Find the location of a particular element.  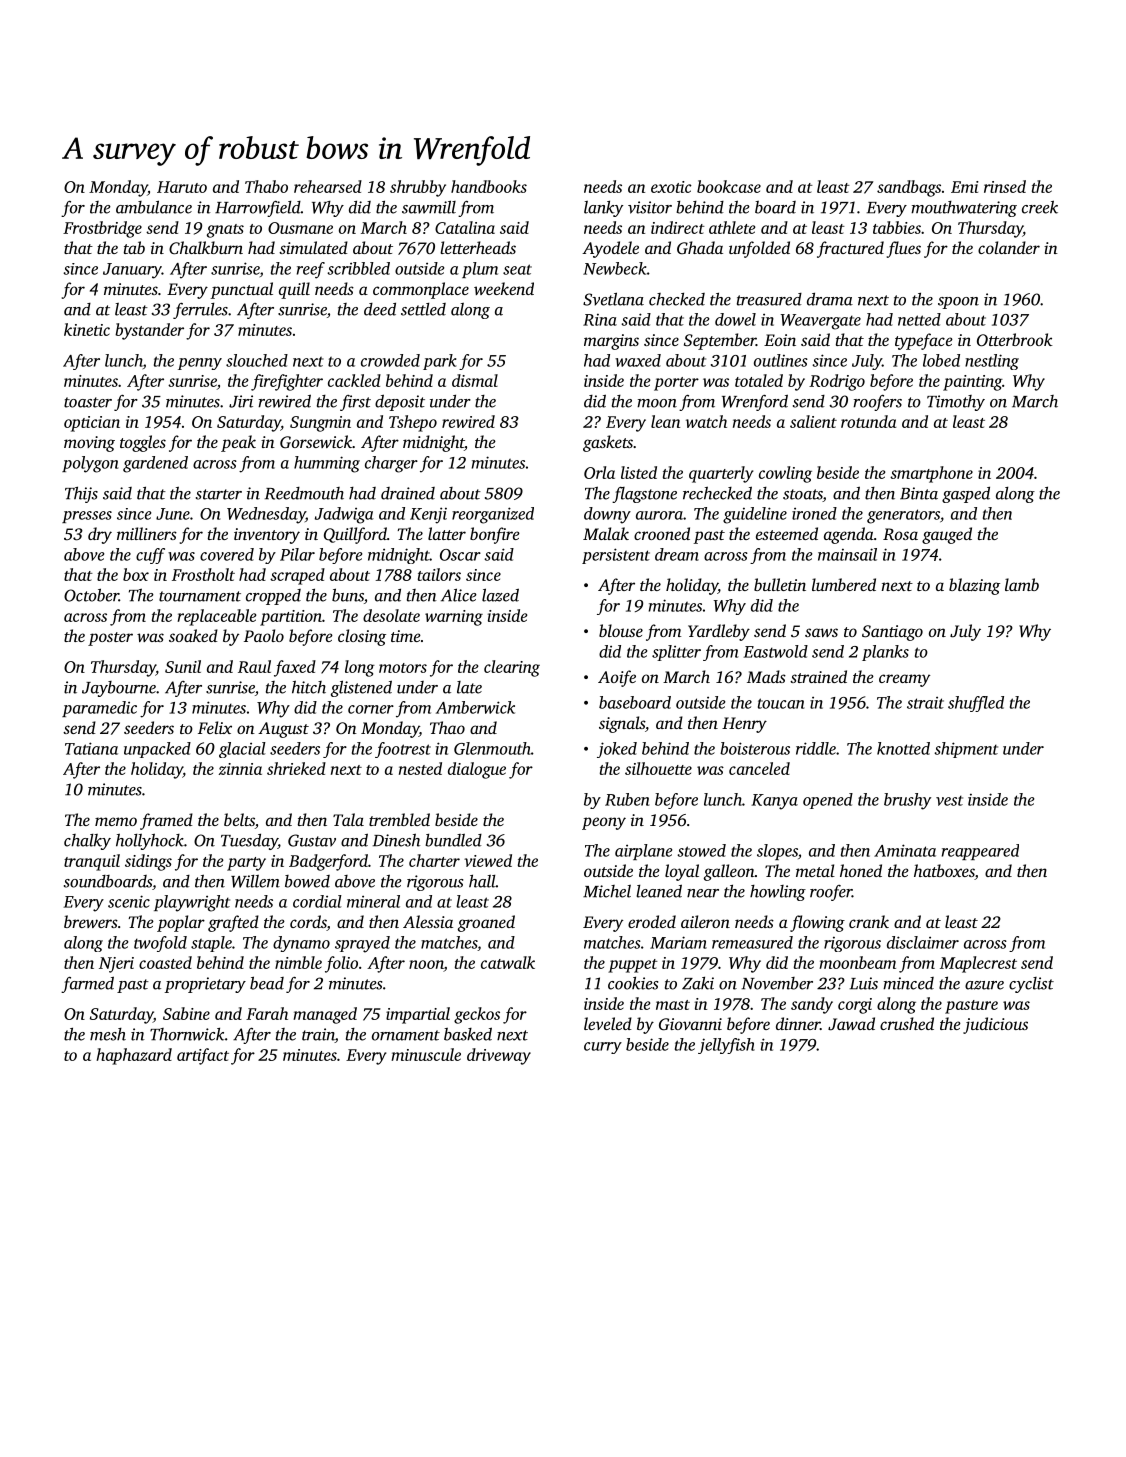

dismal is located at coordinates (475, 380).
